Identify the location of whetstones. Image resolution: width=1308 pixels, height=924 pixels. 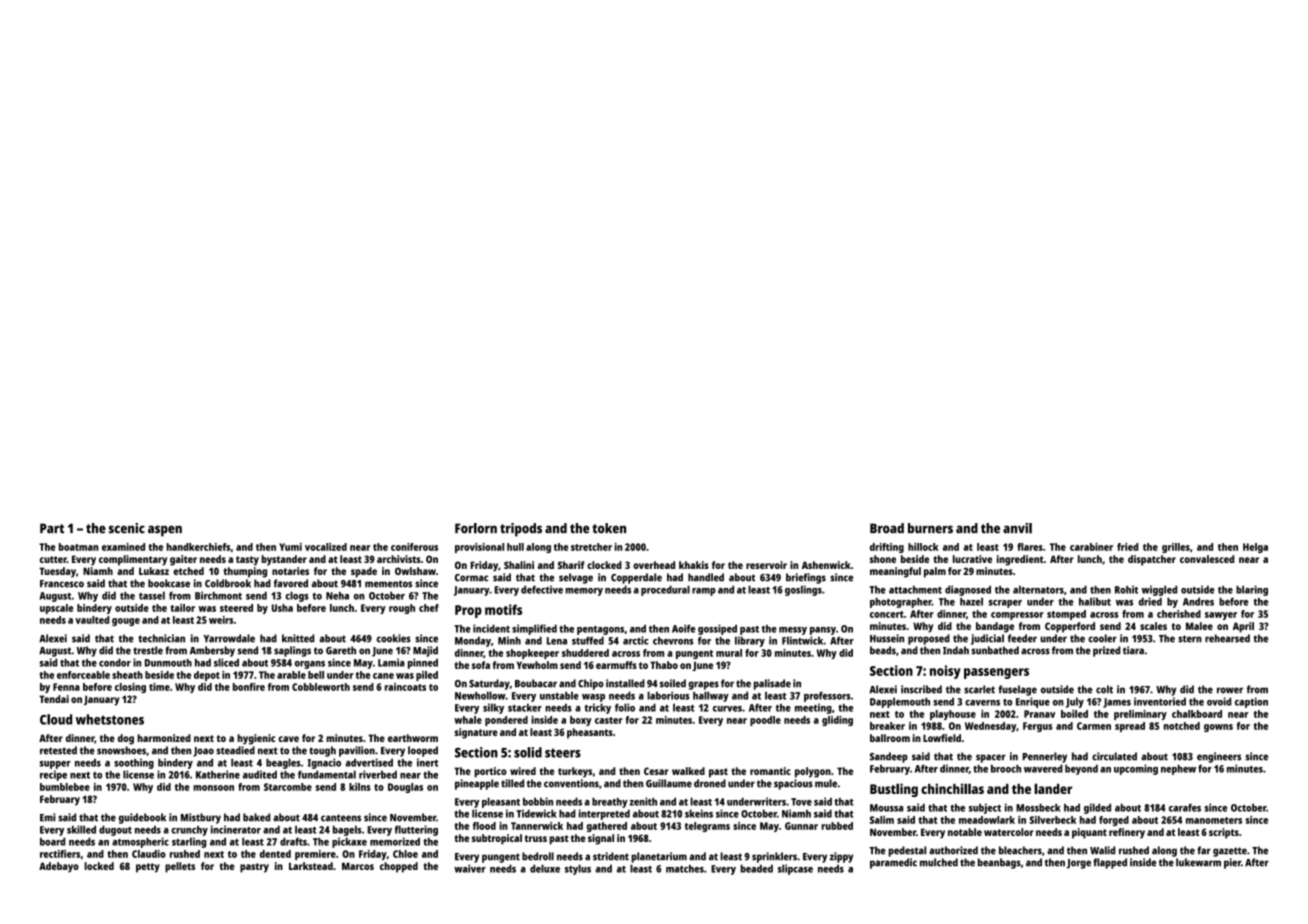
(110, 719).
